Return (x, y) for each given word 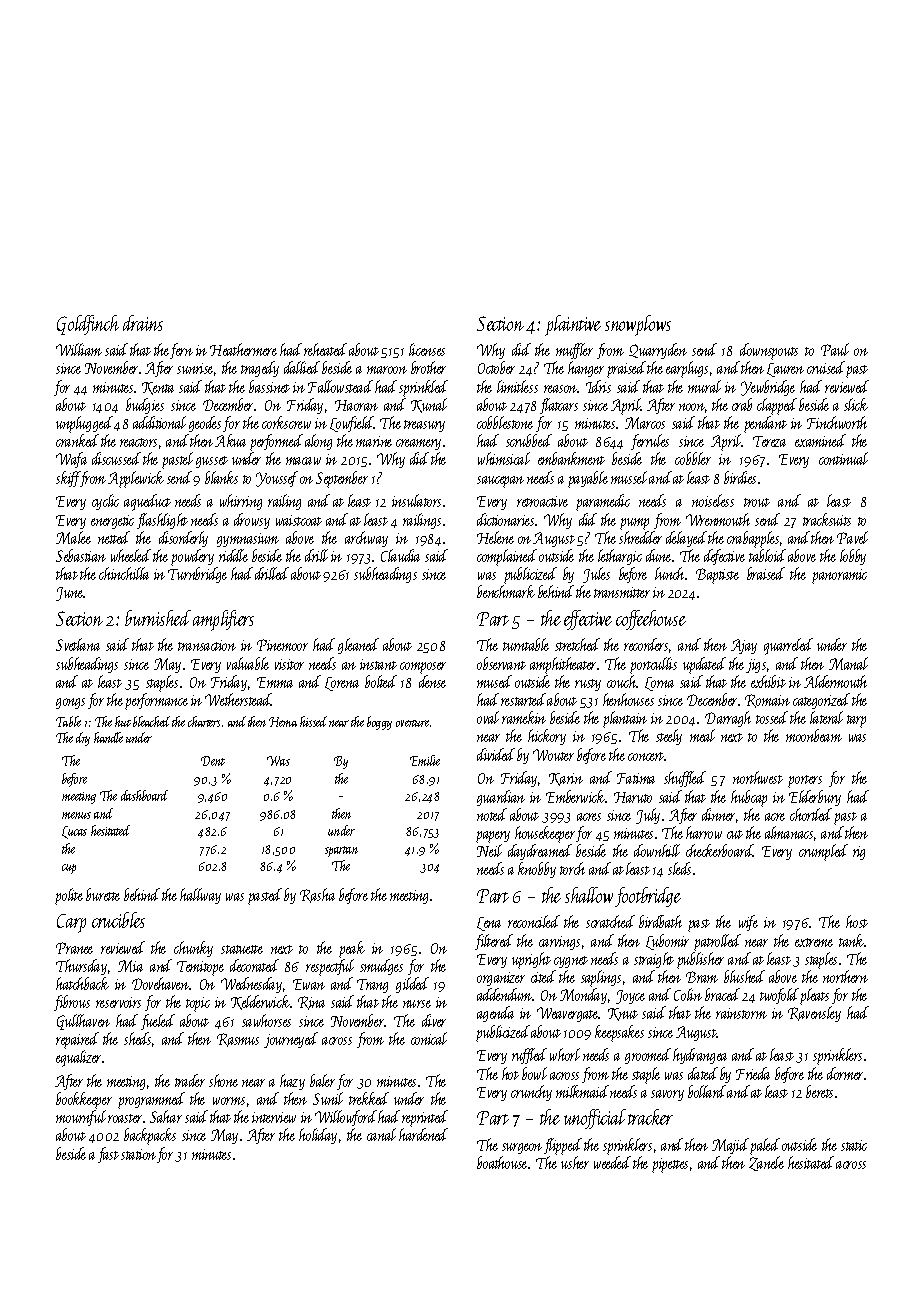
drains (143, 323)
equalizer (78, 1058)
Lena (489, 924)
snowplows (638, 325)
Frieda (753, 1073)
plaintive (573, 325)
